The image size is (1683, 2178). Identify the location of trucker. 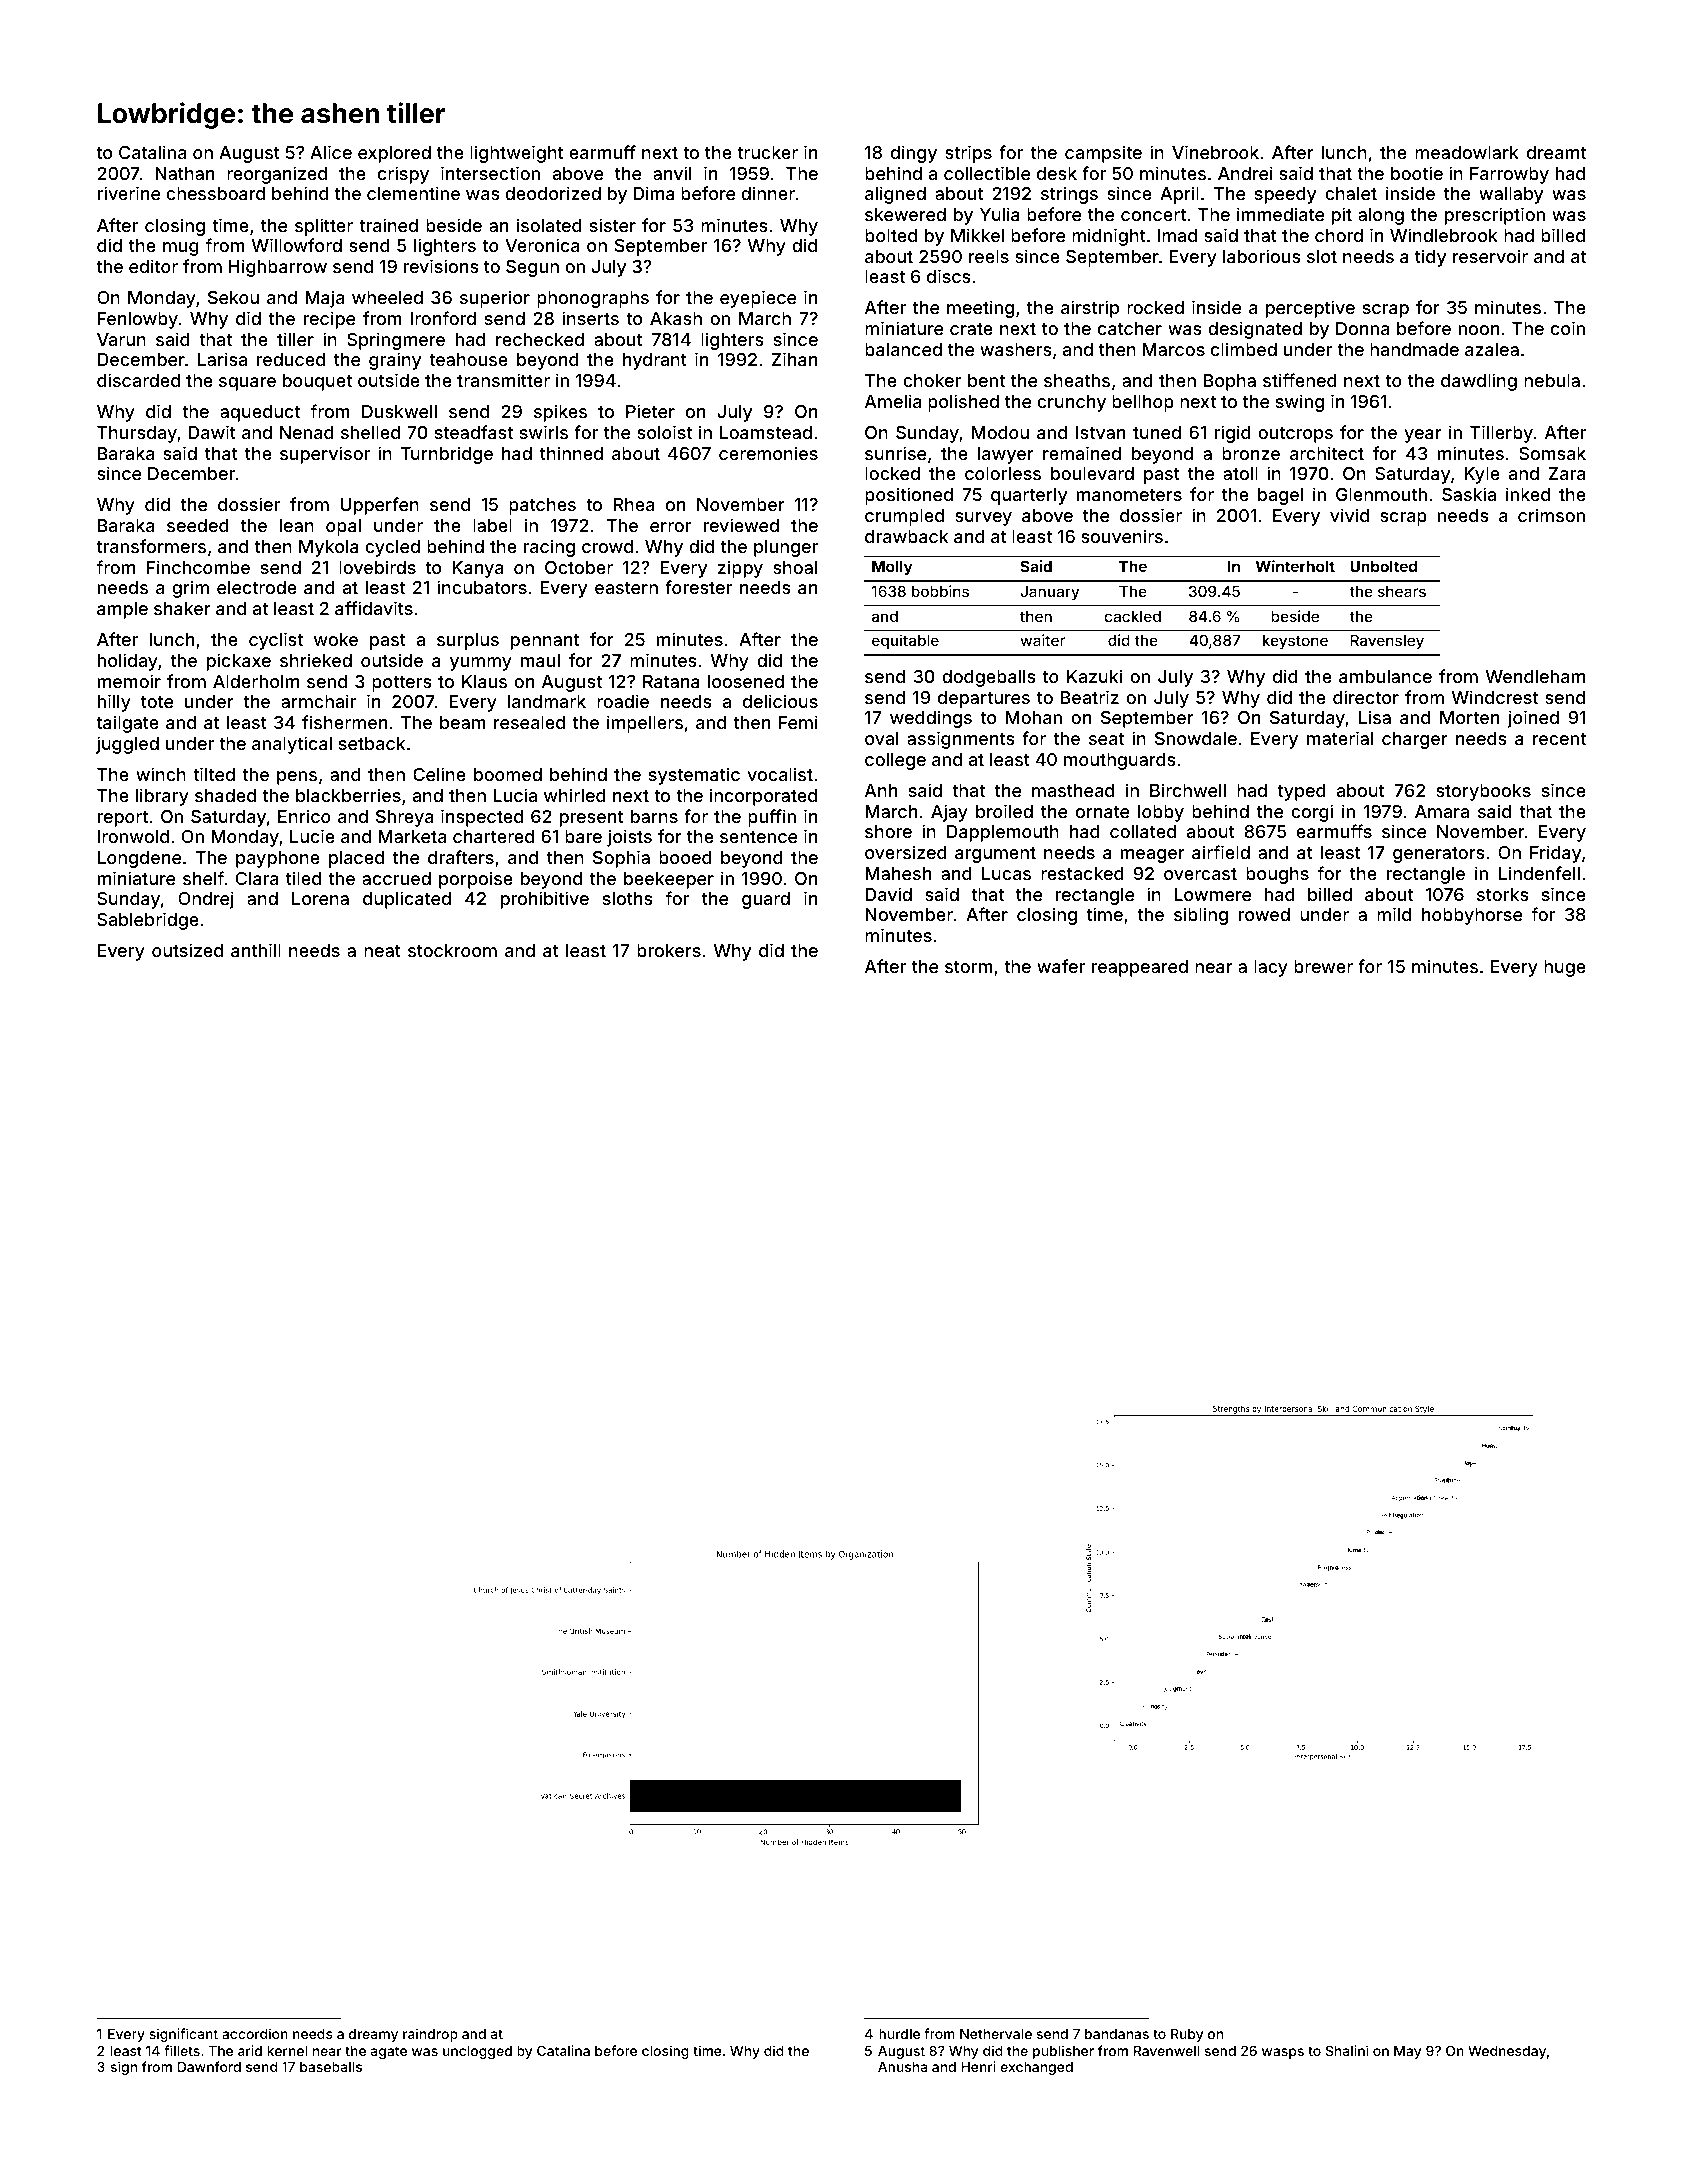
(767, 152).
